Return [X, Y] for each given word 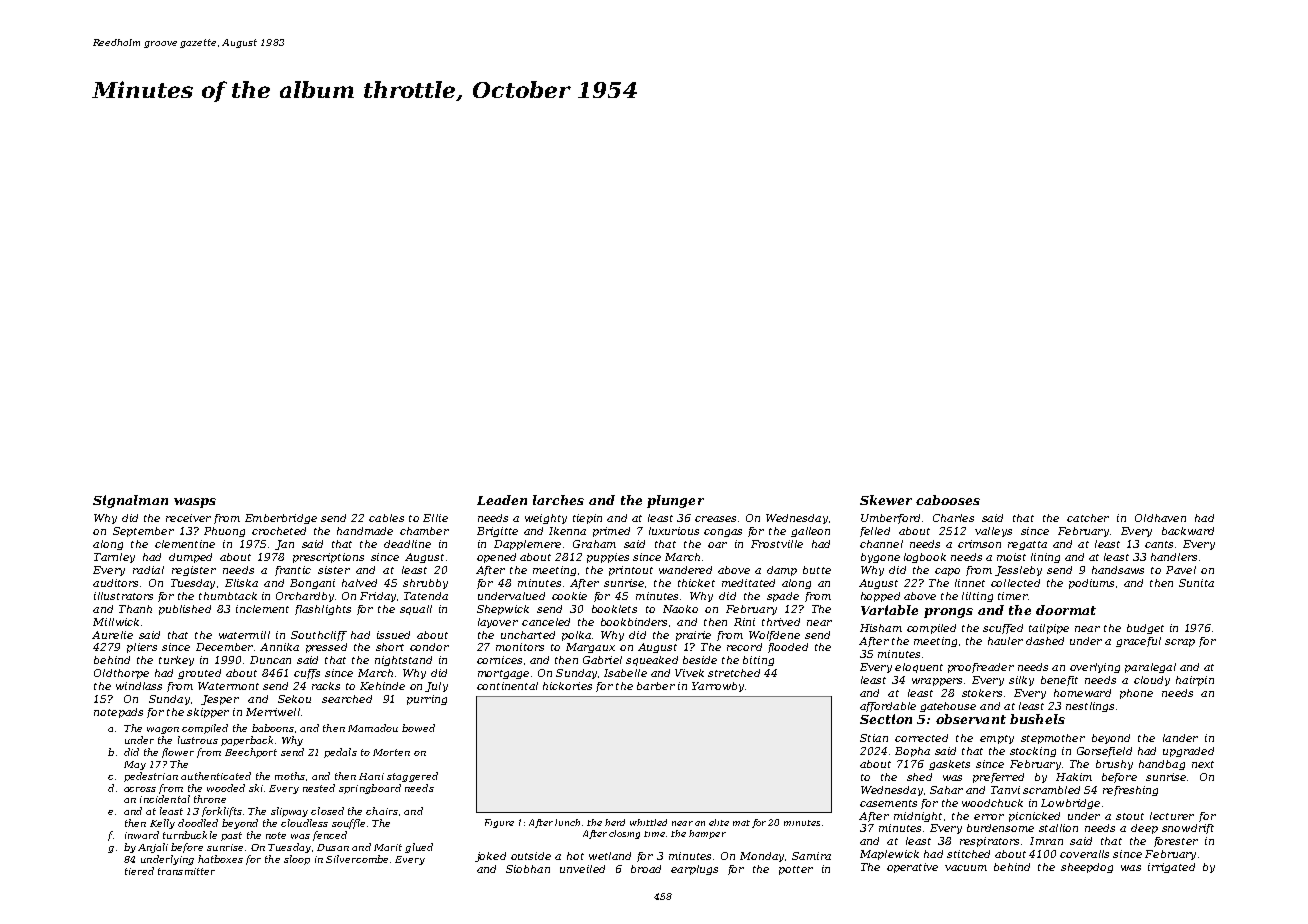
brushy [1114, 765]
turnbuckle [190, 835]
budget [1145, 629]
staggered [412, 777]
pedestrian [151, 777]
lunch [567, 822]
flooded [788, 648]
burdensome [1000, 828]
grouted [199, 674]
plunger [675, 501]
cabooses [948, 500]
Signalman [130, 501]
